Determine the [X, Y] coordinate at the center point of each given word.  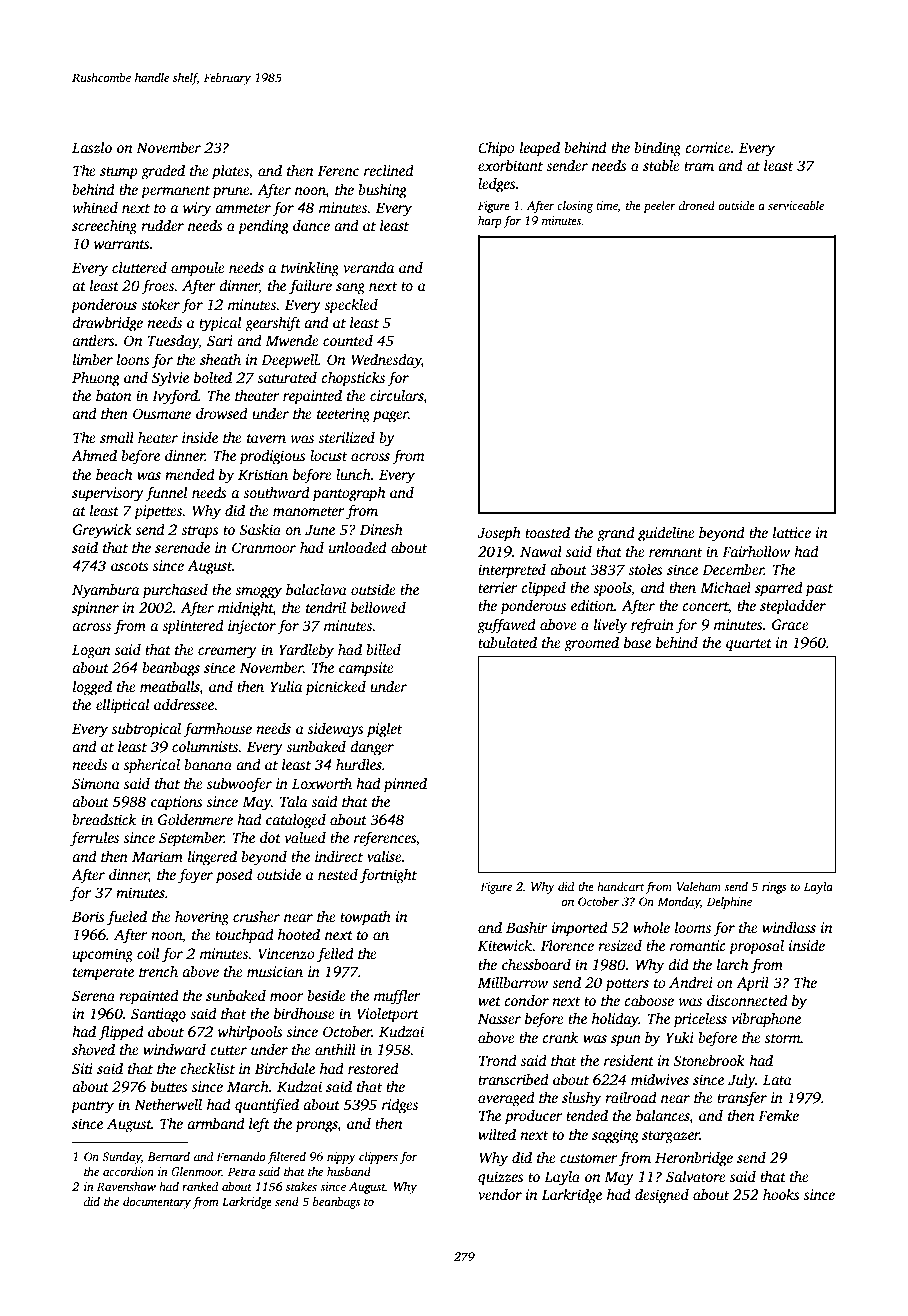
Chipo [496, 149]
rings [774, 888]
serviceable [796, 205]
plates [230, 172]
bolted [213, 377]
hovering [202, 918]
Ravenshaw [126, 1186]
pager [390, 417]
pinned [405, 785]
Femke [778, 1115]
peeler [659, 207]
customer [589, 1158]
